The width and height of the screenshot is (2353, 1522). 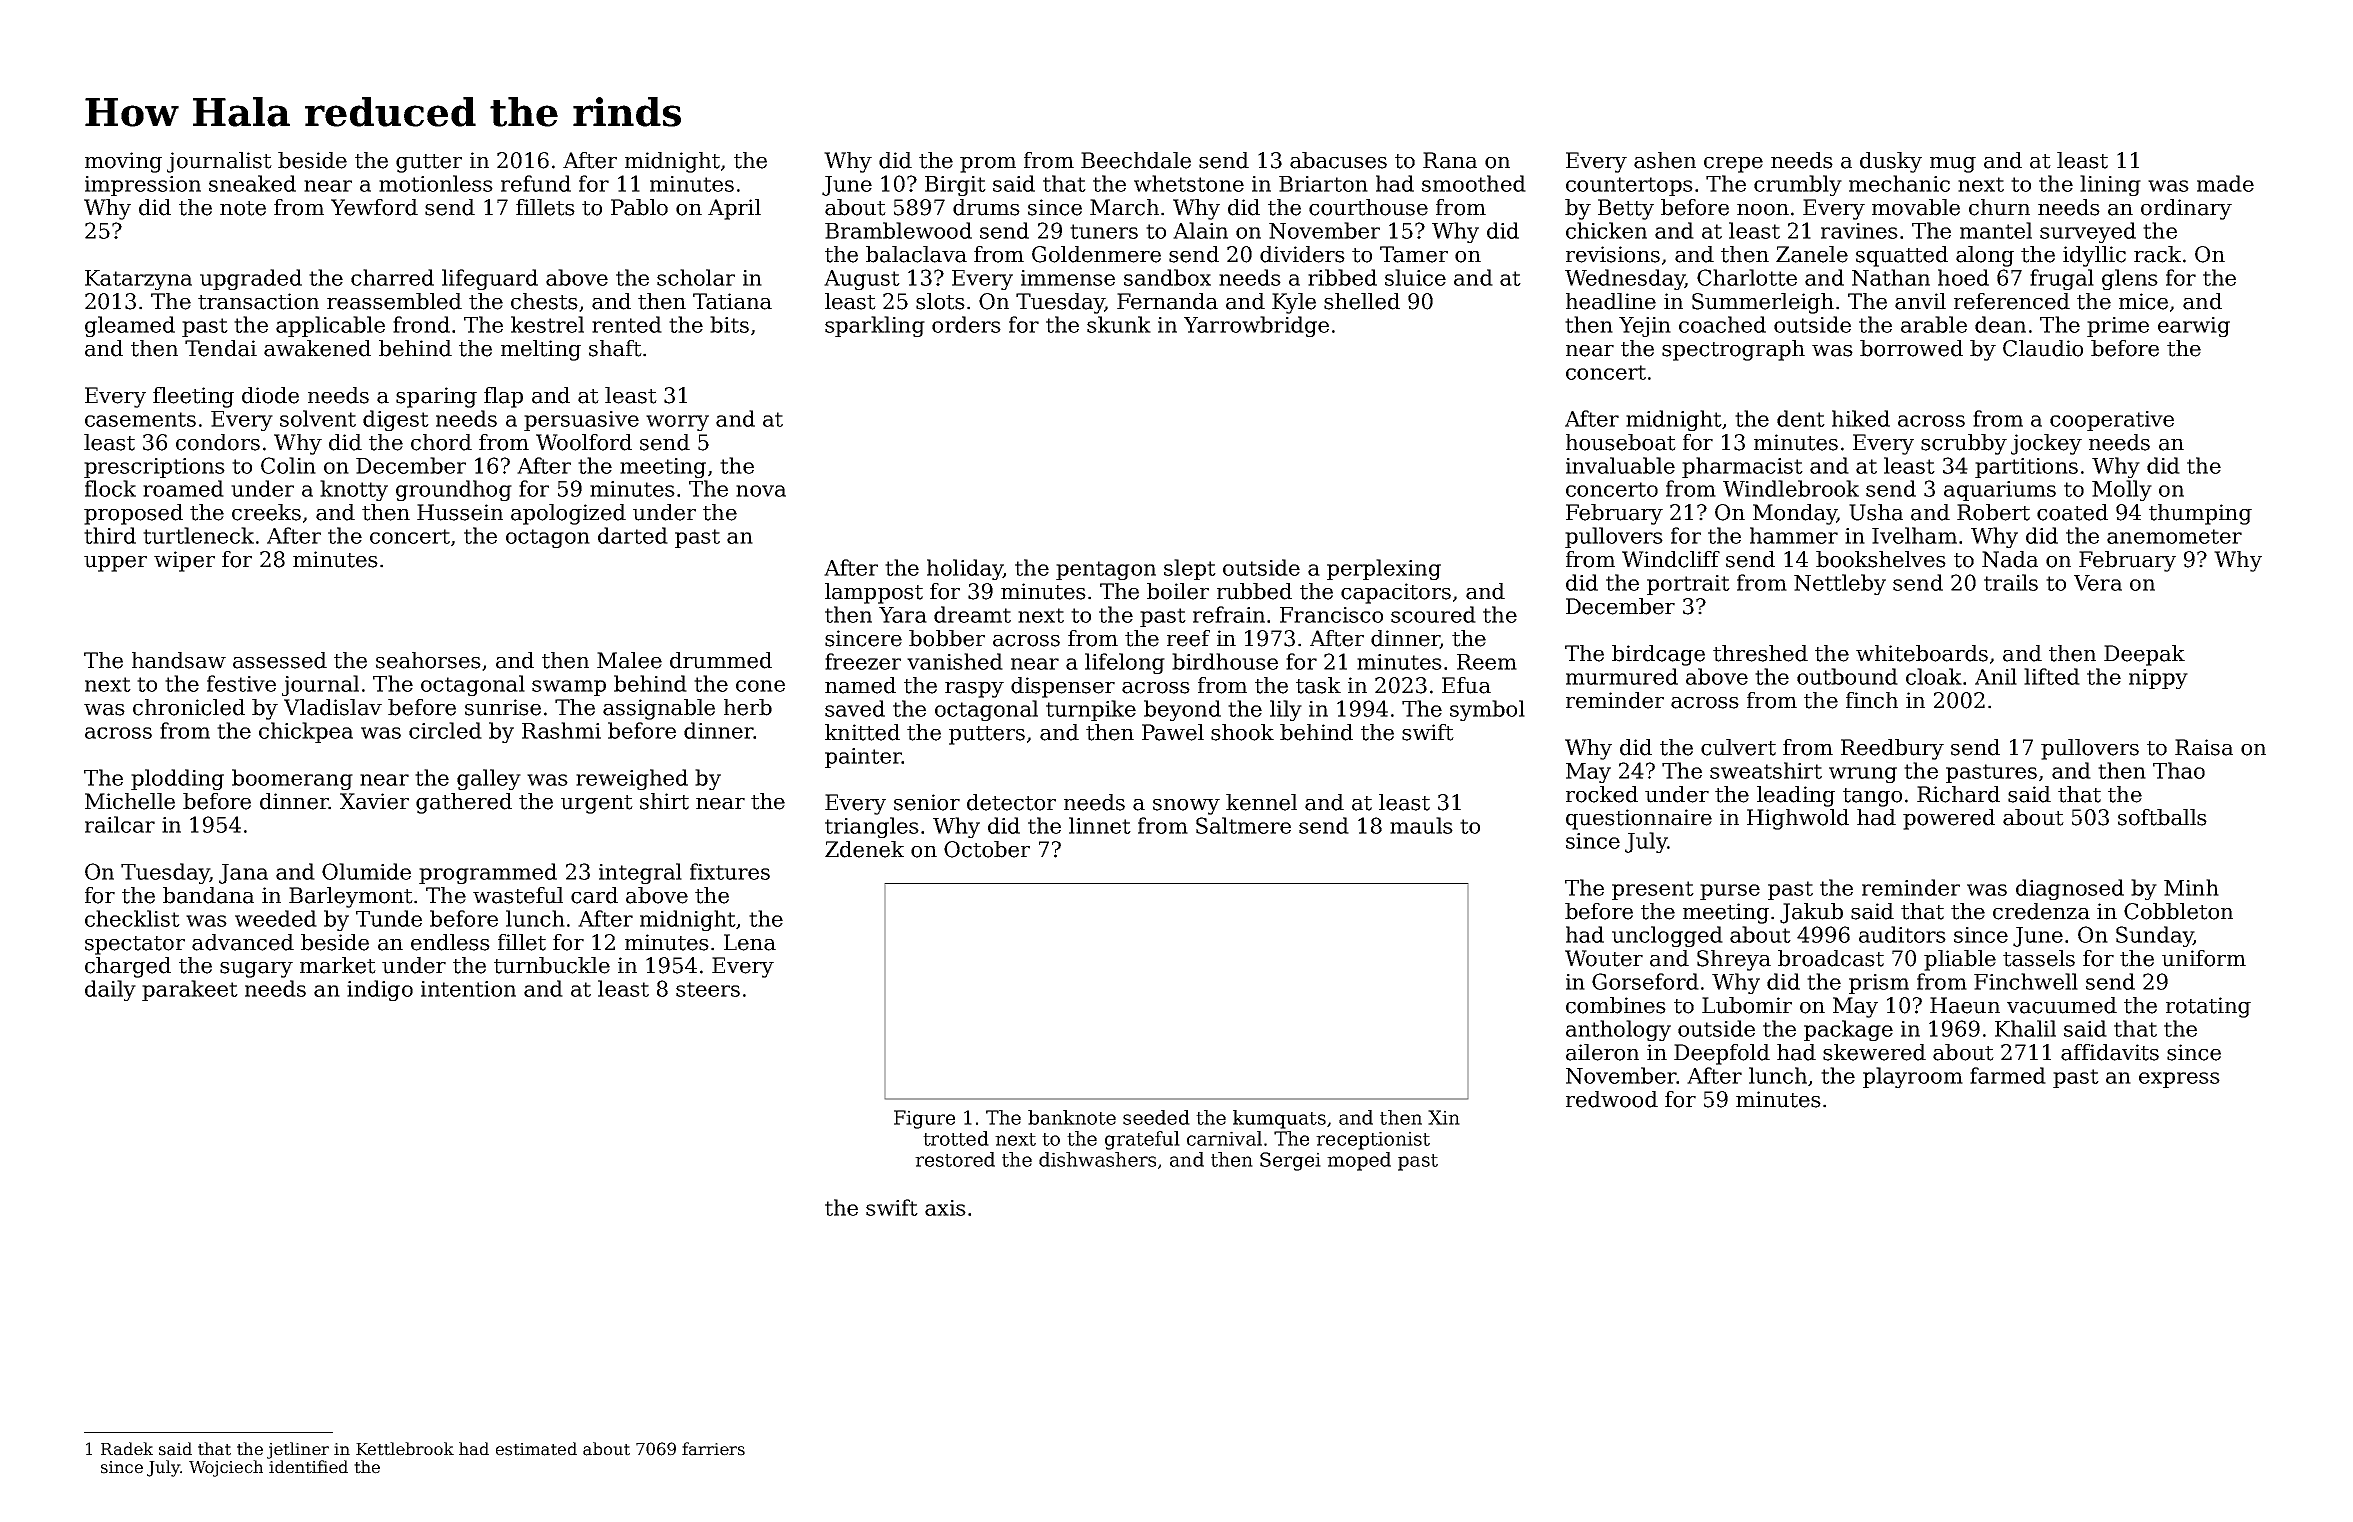 What do you see at coordinates (1414, 254) in the screenshot?
I see `Tamer` at bounding box center [1414, 254].
